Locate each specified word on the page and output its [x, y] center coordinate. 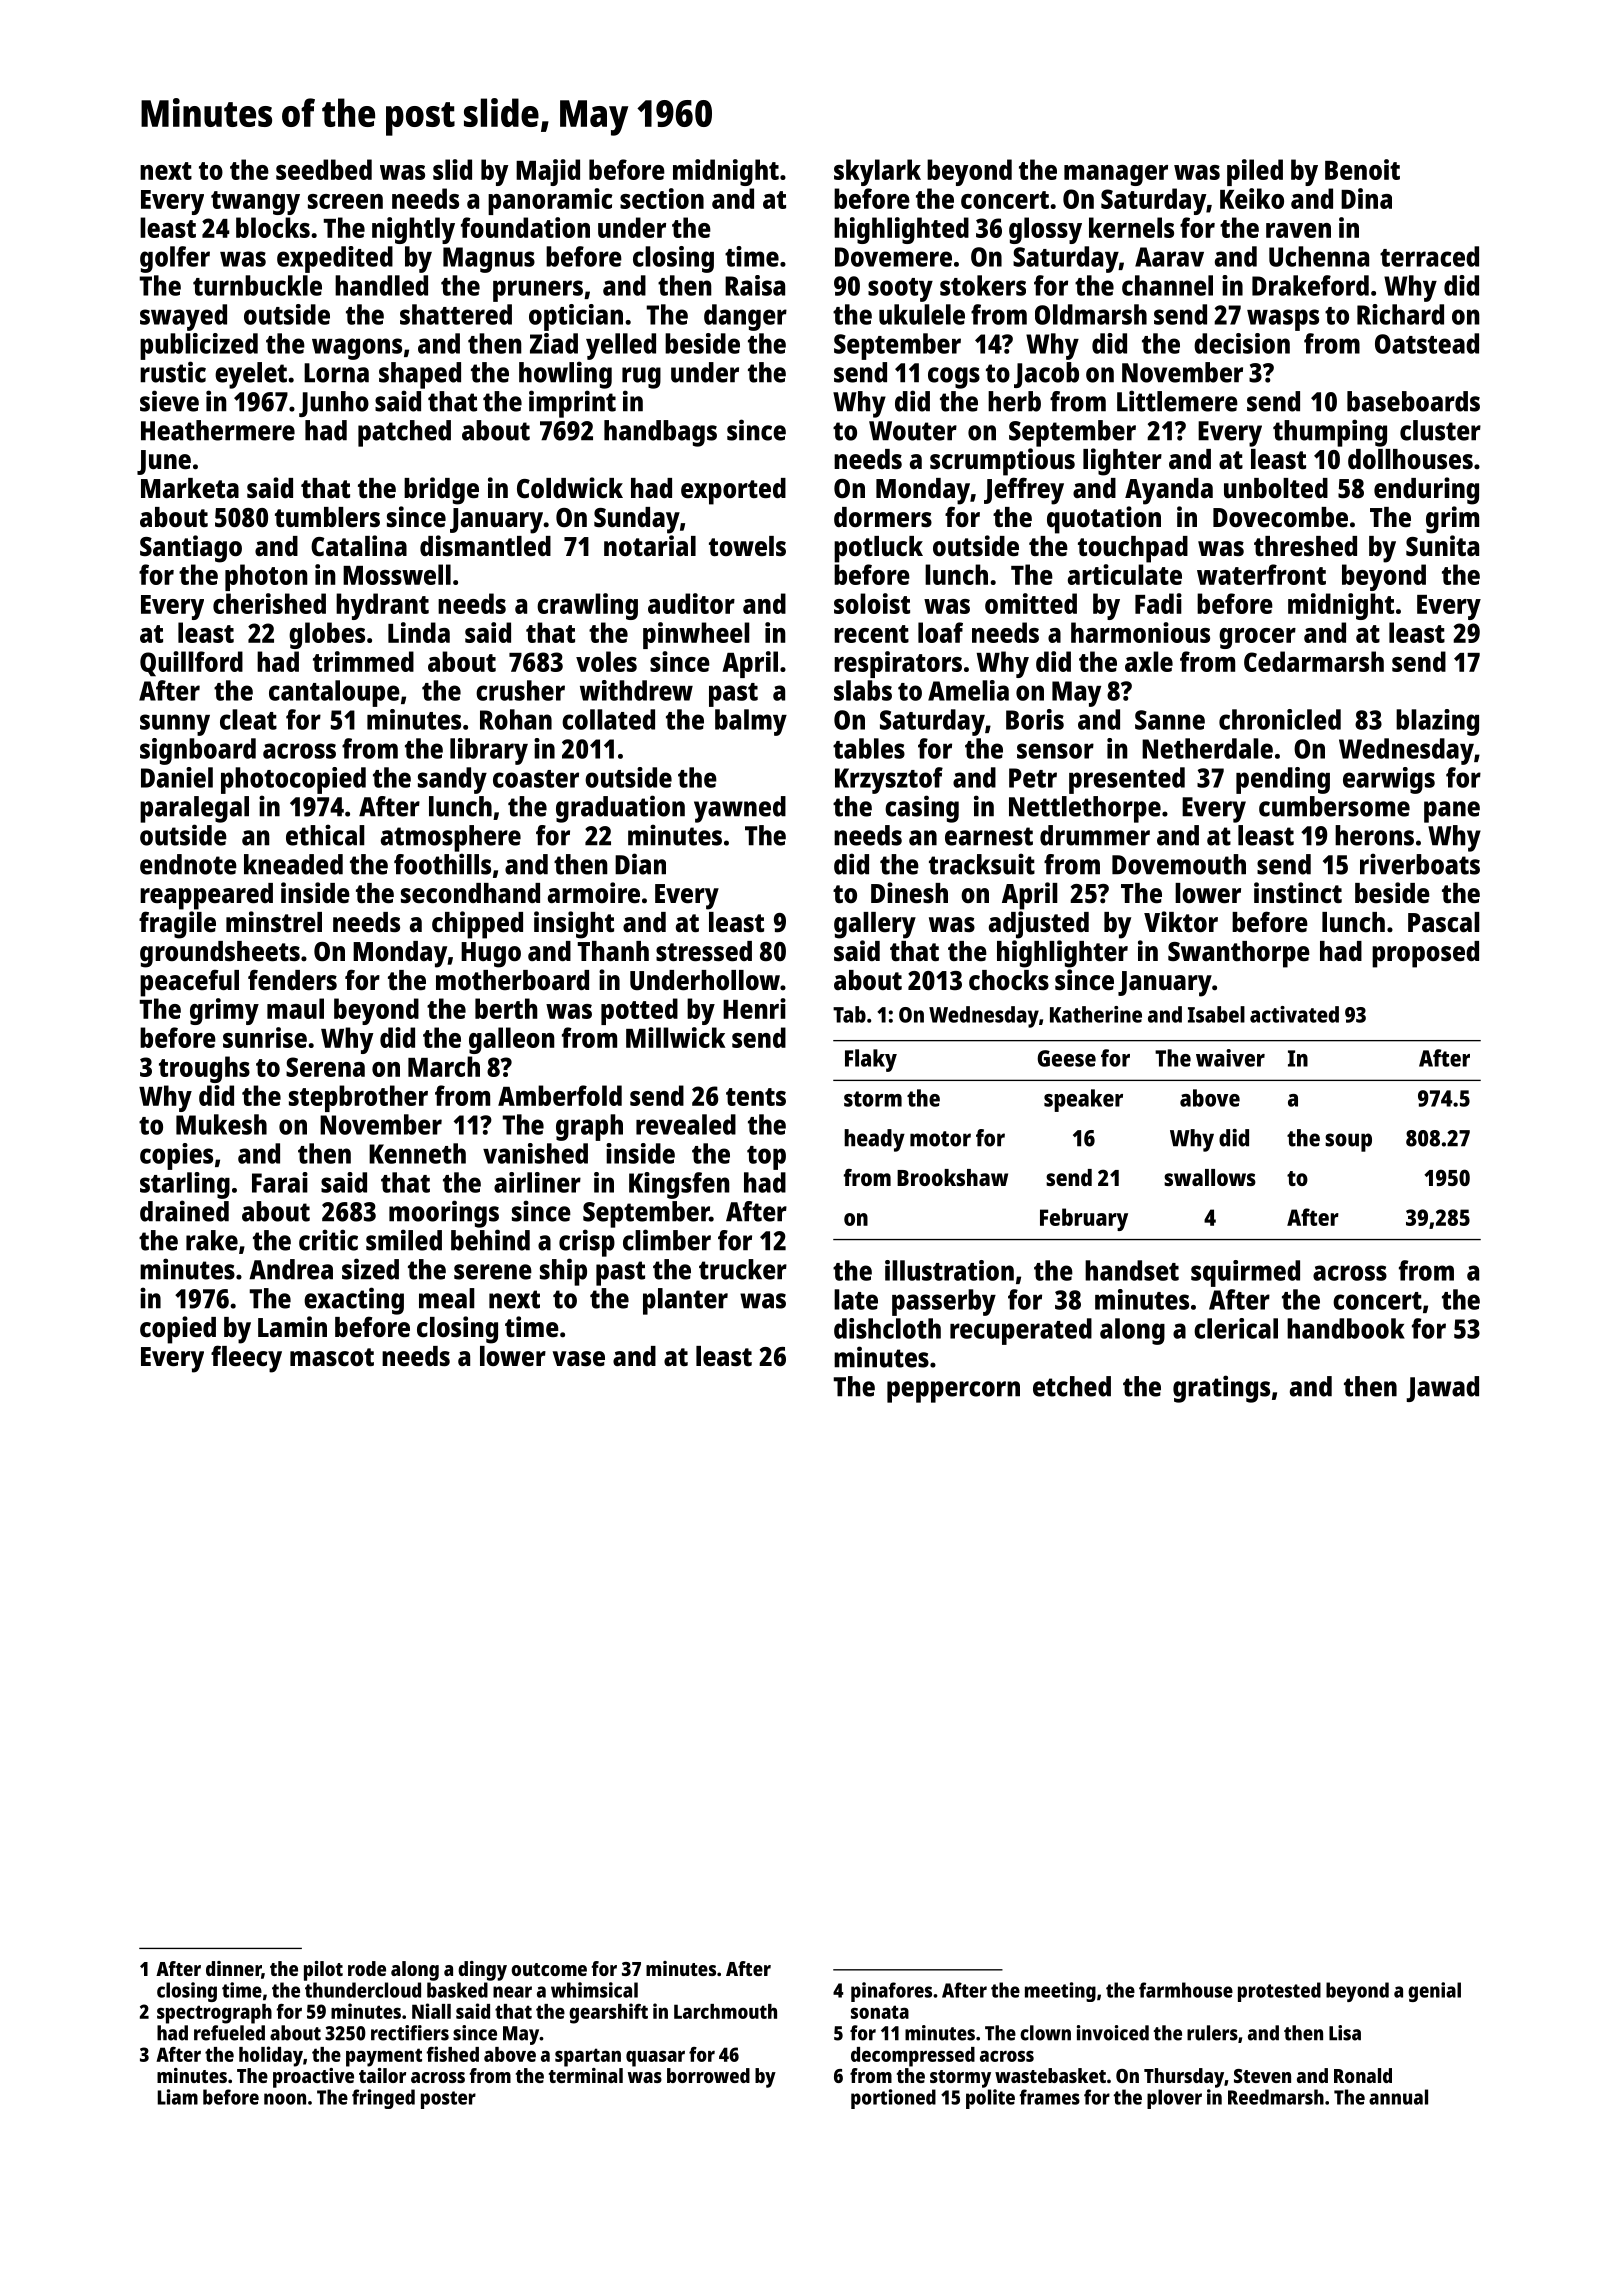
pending [1283, 780]
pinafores [891, 1992]
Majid [548, 172]
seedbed [324, 169]
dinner [233, 1968]
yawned [740, 809]
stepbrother [358, 1098]
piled [1255, 172]
